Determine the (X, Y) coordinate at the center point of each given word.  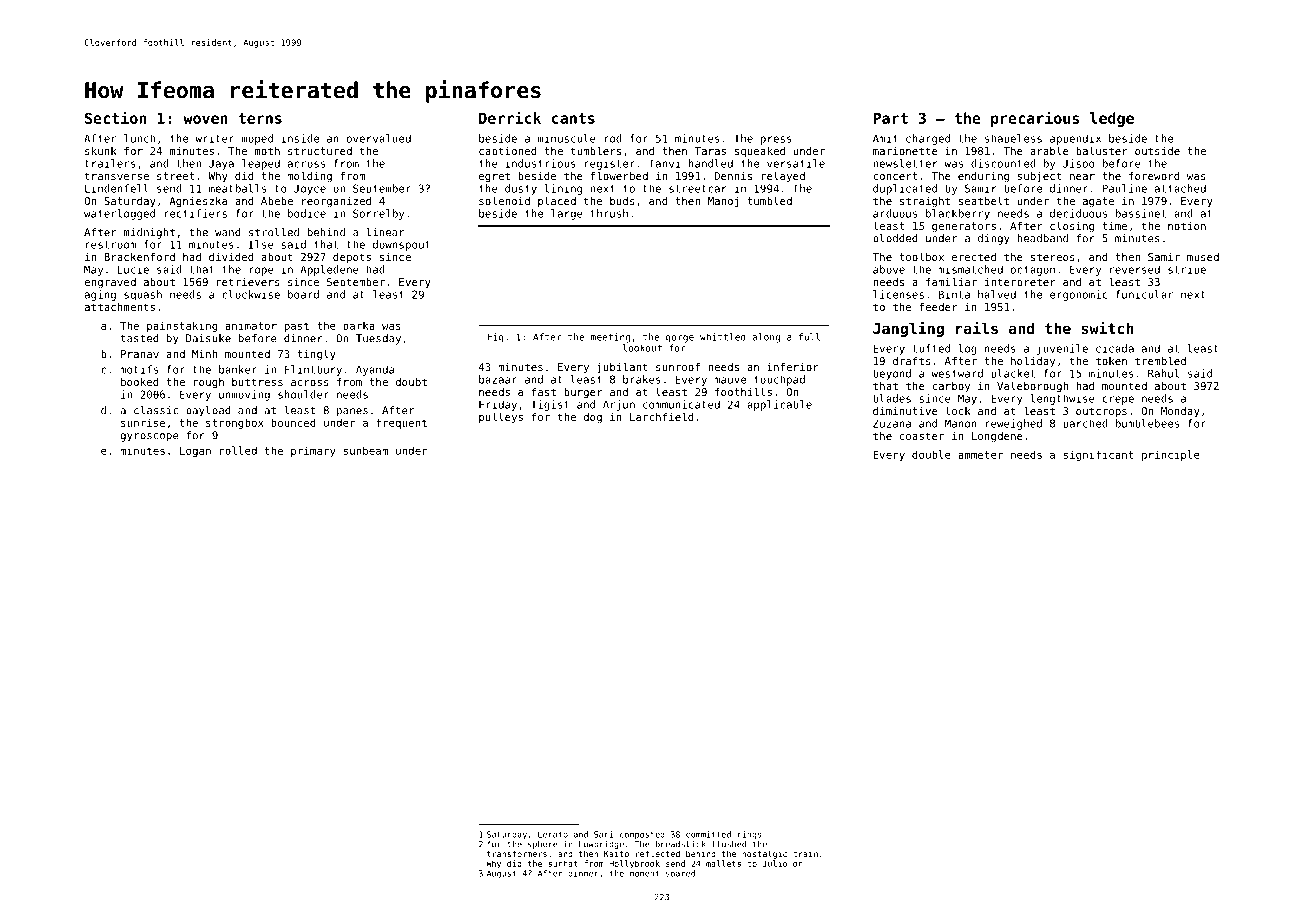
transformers (517, 853)
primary (313, 451)
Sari (604, 834)
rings (749, 835)
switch (1108, 328)
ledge (1112, 119)
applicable (779, 405)
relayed (783, 177)
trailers (110, 163)
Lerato (553, 834)
